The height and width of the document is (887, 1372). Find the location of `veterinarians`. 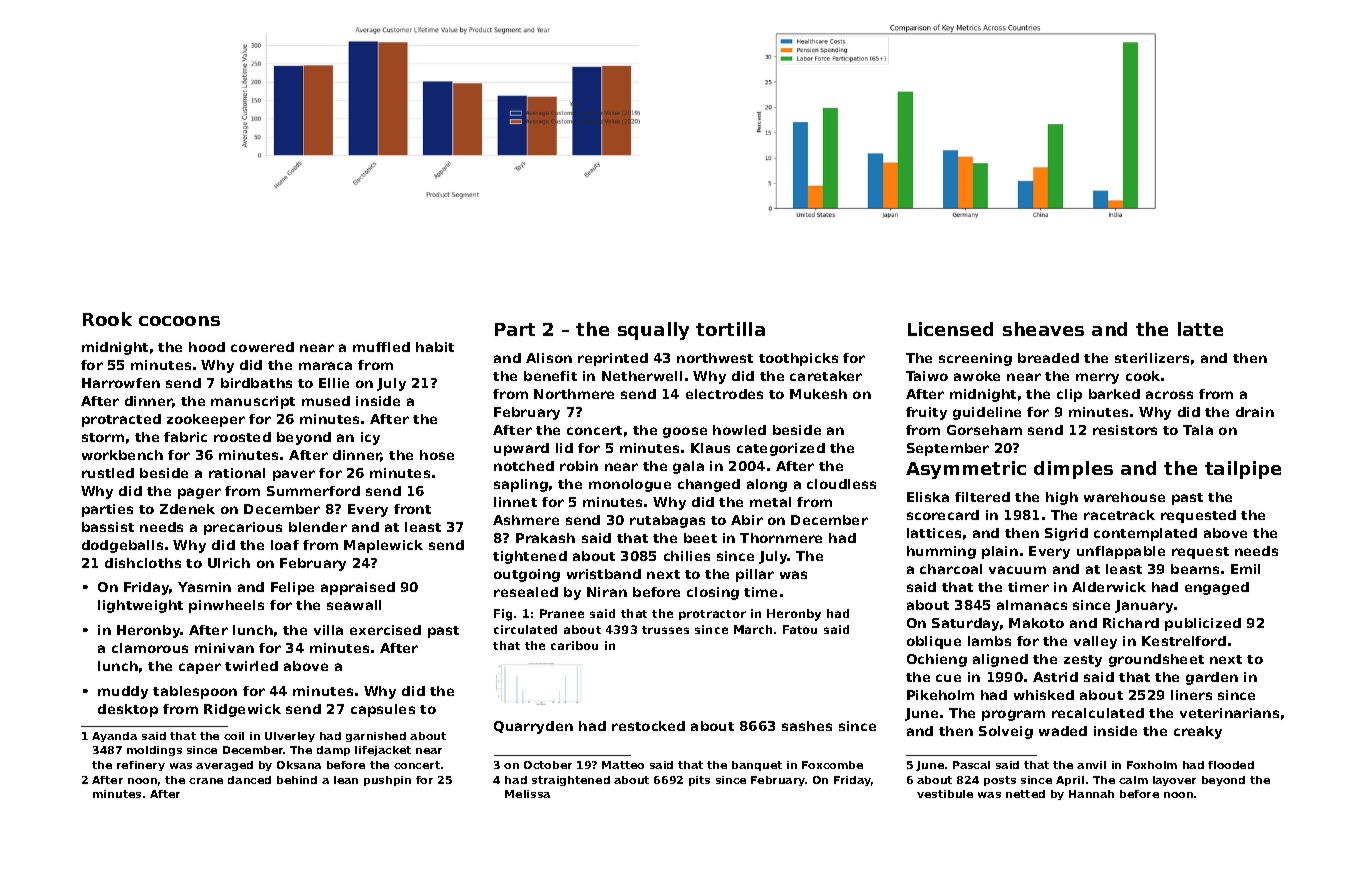

veterinarians is located at coordinates (1229, 713).
